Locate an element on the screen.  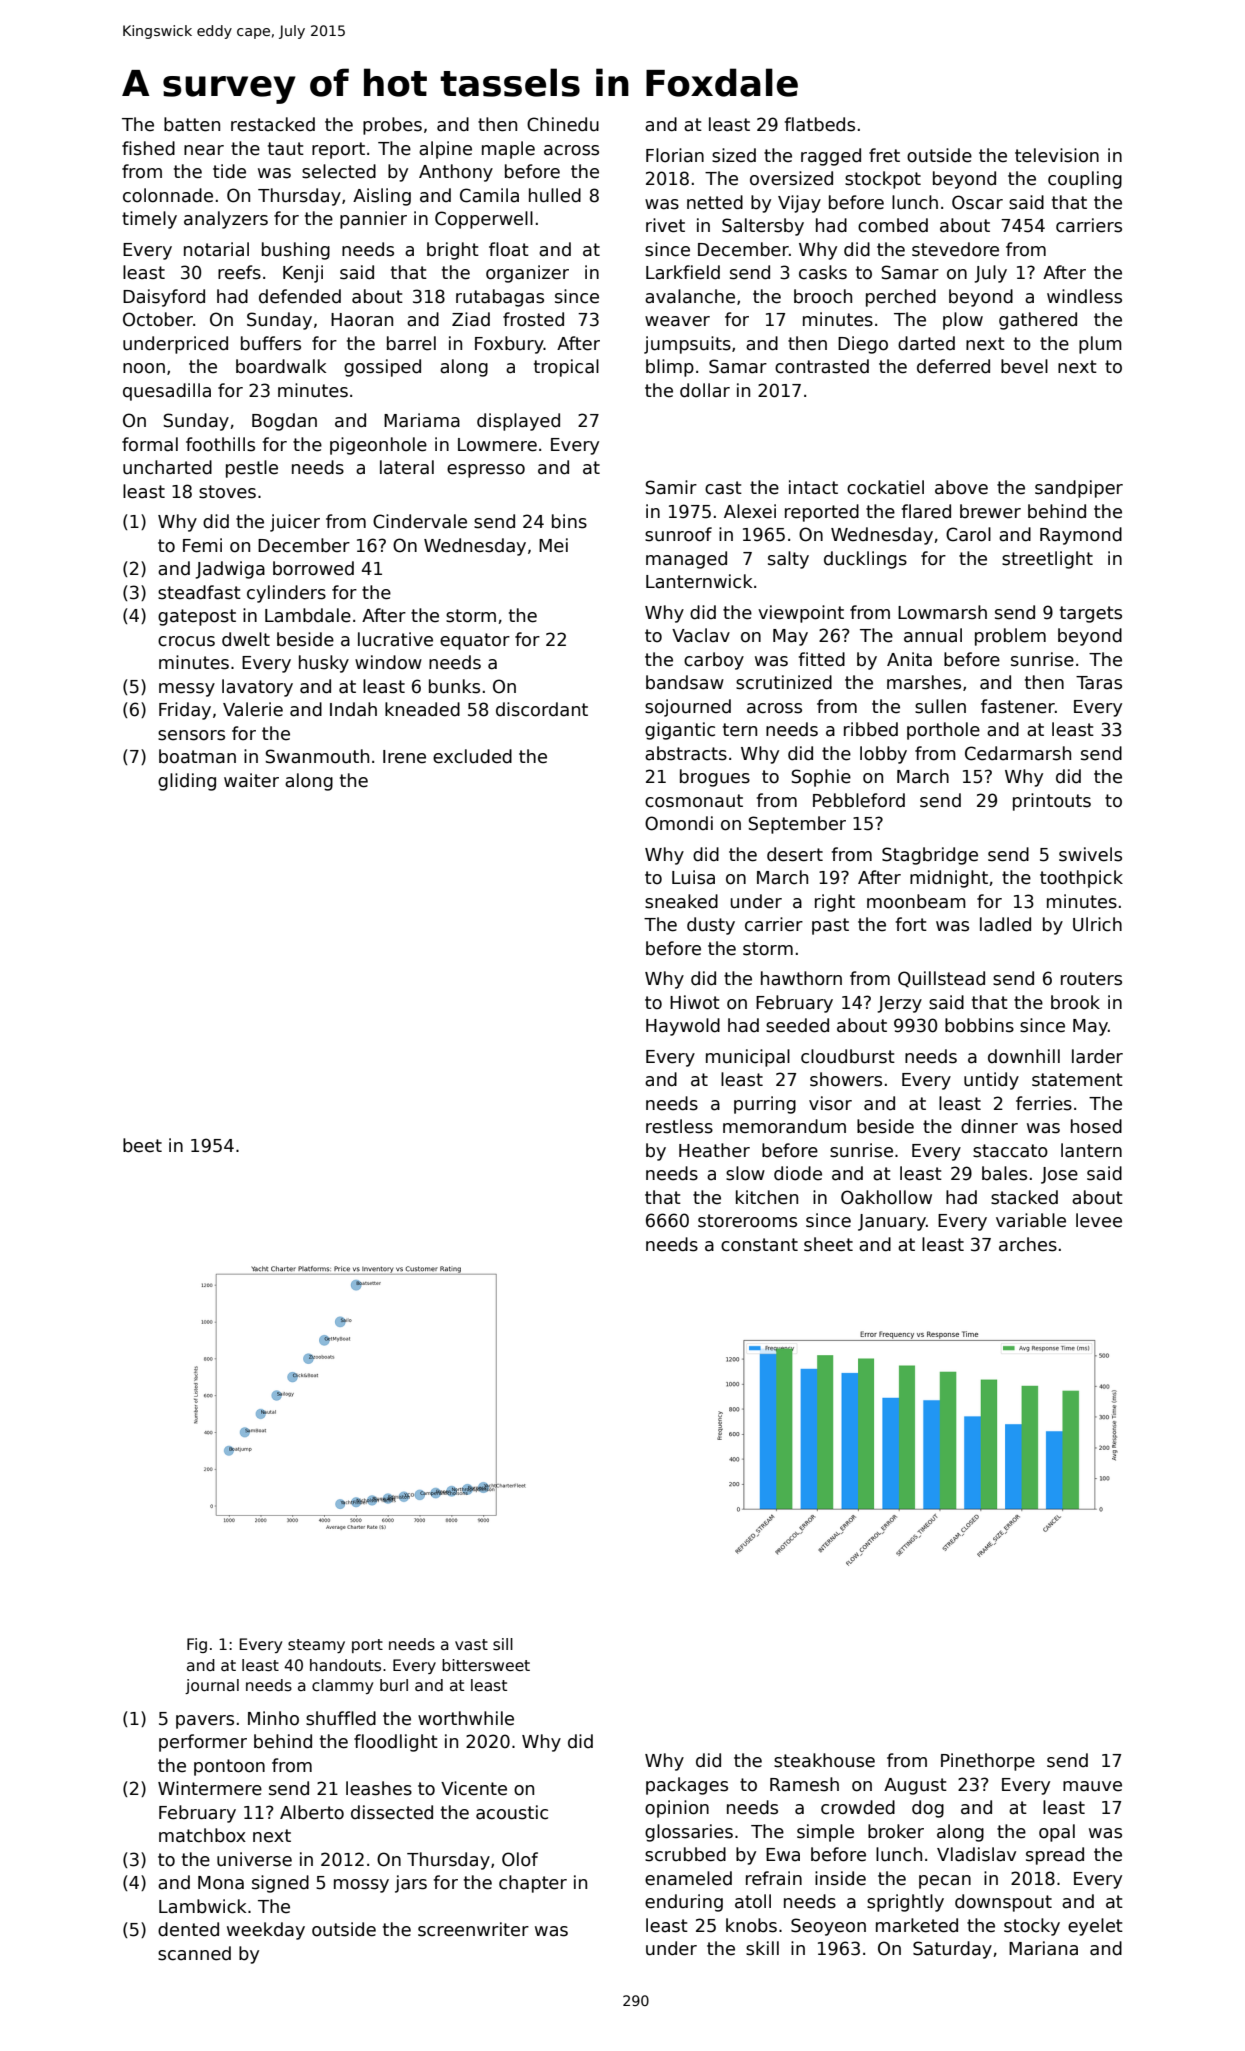
sill is located at coordinates (503, 1644).
